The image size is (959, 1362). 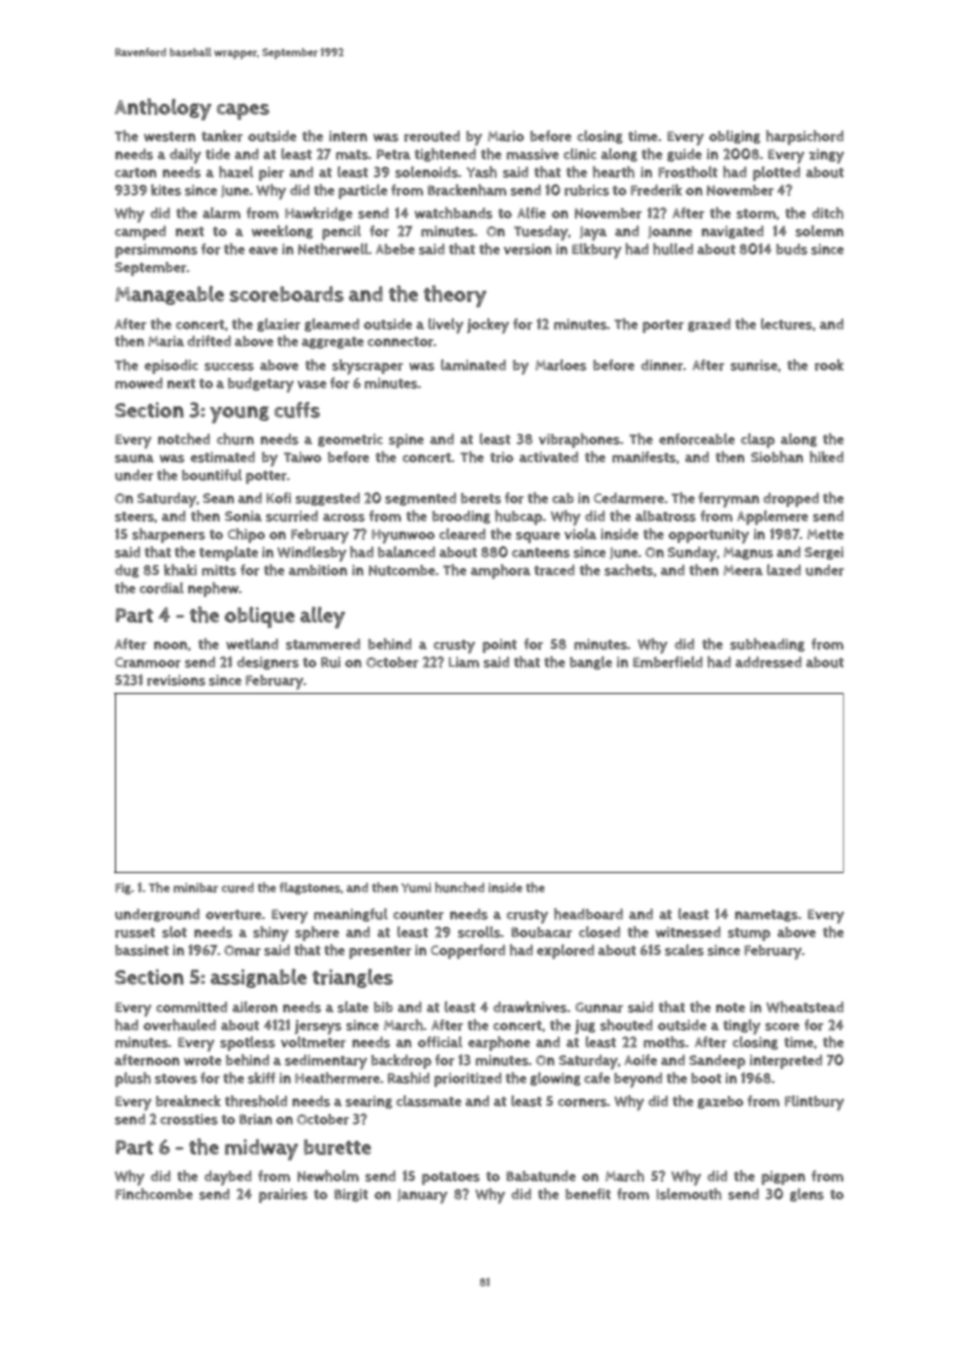 What do you see at coordinates (588, 914) in the screenshot?
I see `headboard` at bounding box center [588, 914].
